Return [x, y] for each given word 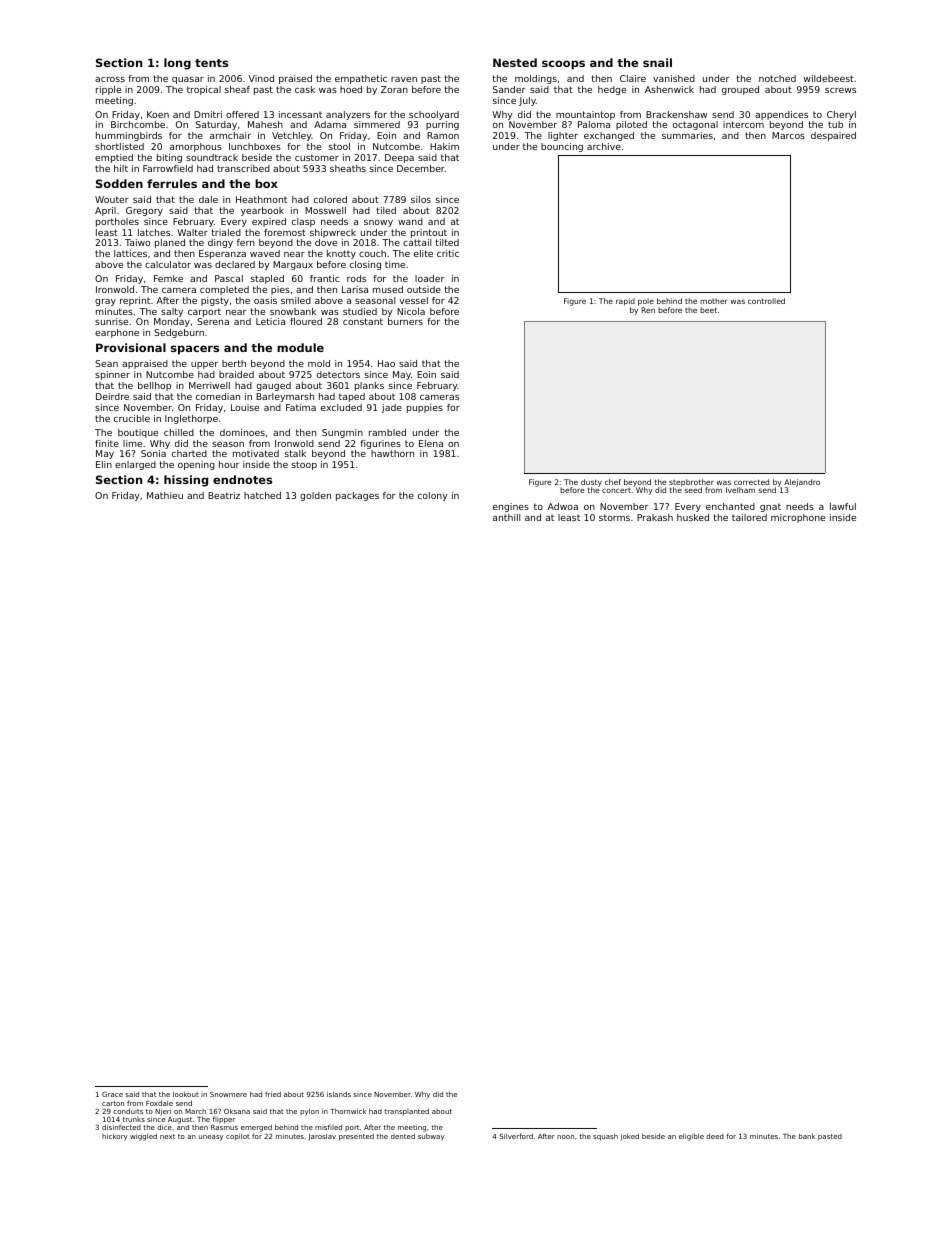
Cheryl [841, 115]
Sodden [119, 183]
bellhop [154, 386]
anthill [506, 517]
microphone [798, 518]
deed [715, 1136]
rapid [625, 302]
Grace [112, 1094]
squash [605, 1137]
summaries [687, 135]
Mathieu [165, 495]
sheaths [348, 168]
